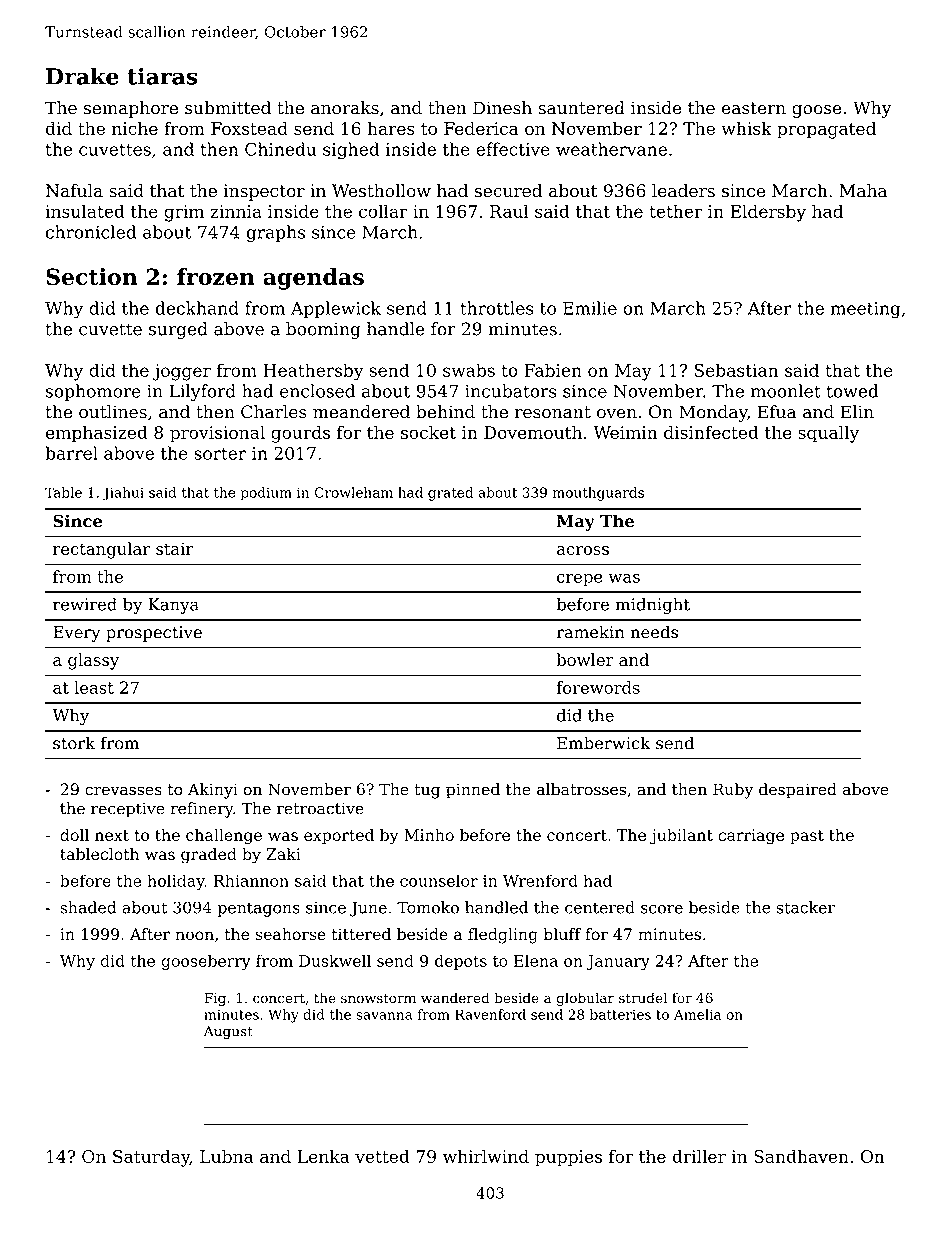 The height and width of the screenshot is (1233, 952). Describe the element at coordinates (215, 999) in the screenshot. I see `Fig` at that location.
